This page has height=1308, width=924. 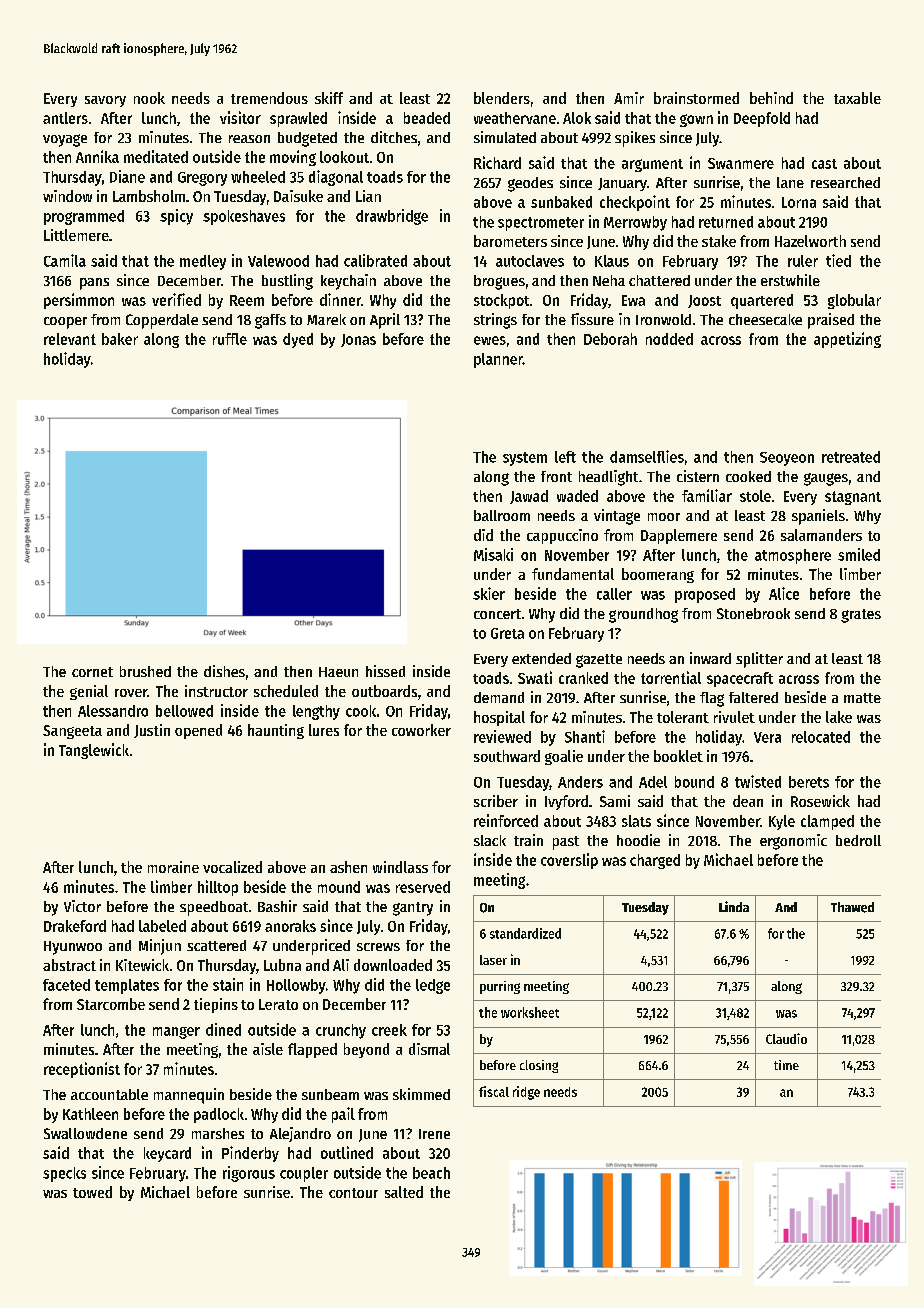 I want to click on Claudio, so click(x=786, y=1038).
